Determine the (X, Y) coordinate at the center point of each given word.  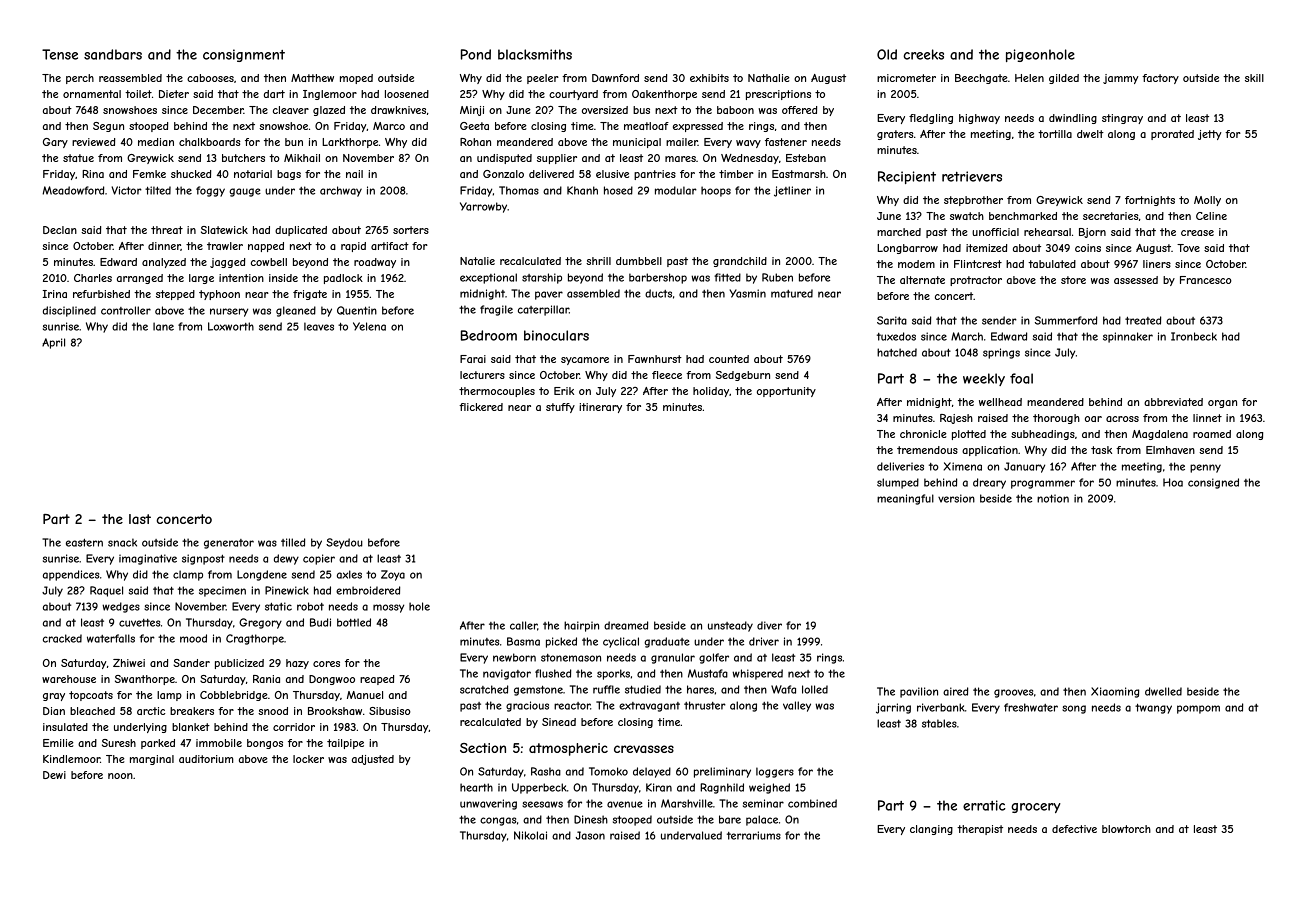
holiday (711, 392)
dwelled (1163, 691)
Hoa (1173, 482)
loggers (775, 772)
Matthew (312, 78)
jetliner (792, 191)
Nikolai (530, 835)
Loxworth (231, 326)
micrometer (906, 78)
